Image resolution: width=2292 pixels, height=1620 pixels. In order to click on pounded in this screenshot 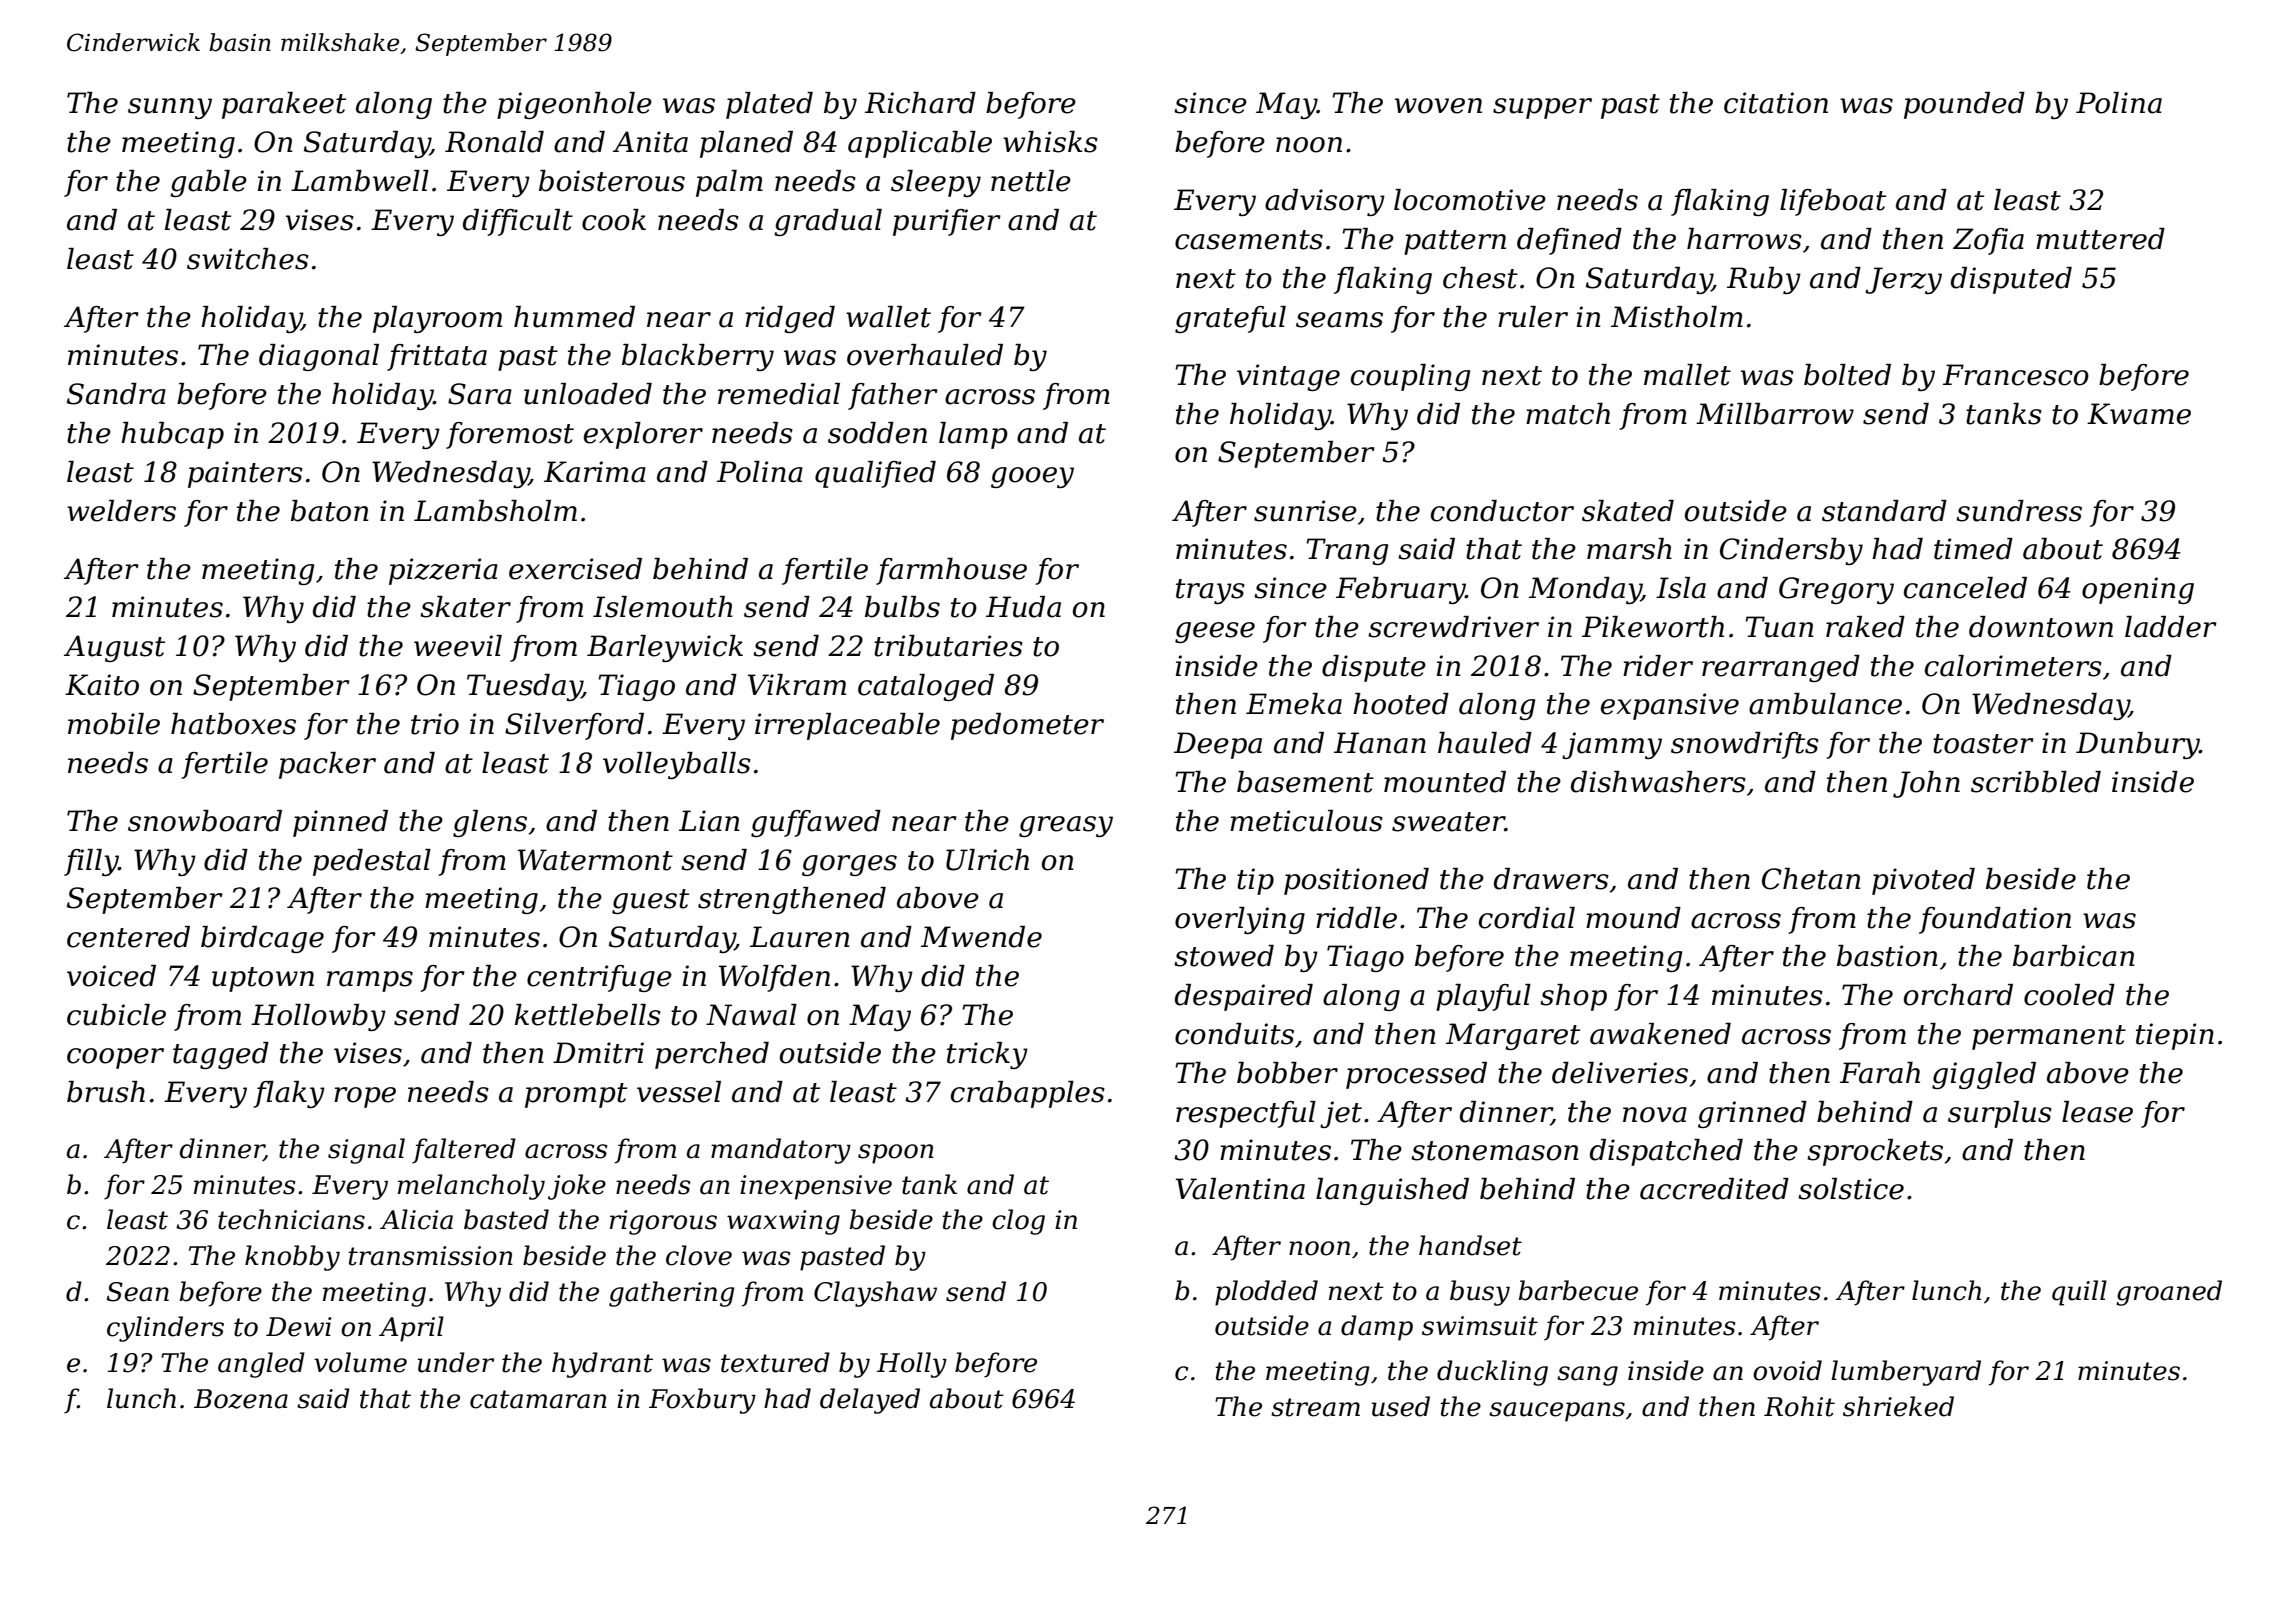, I will do `click(1964, 105)`.
